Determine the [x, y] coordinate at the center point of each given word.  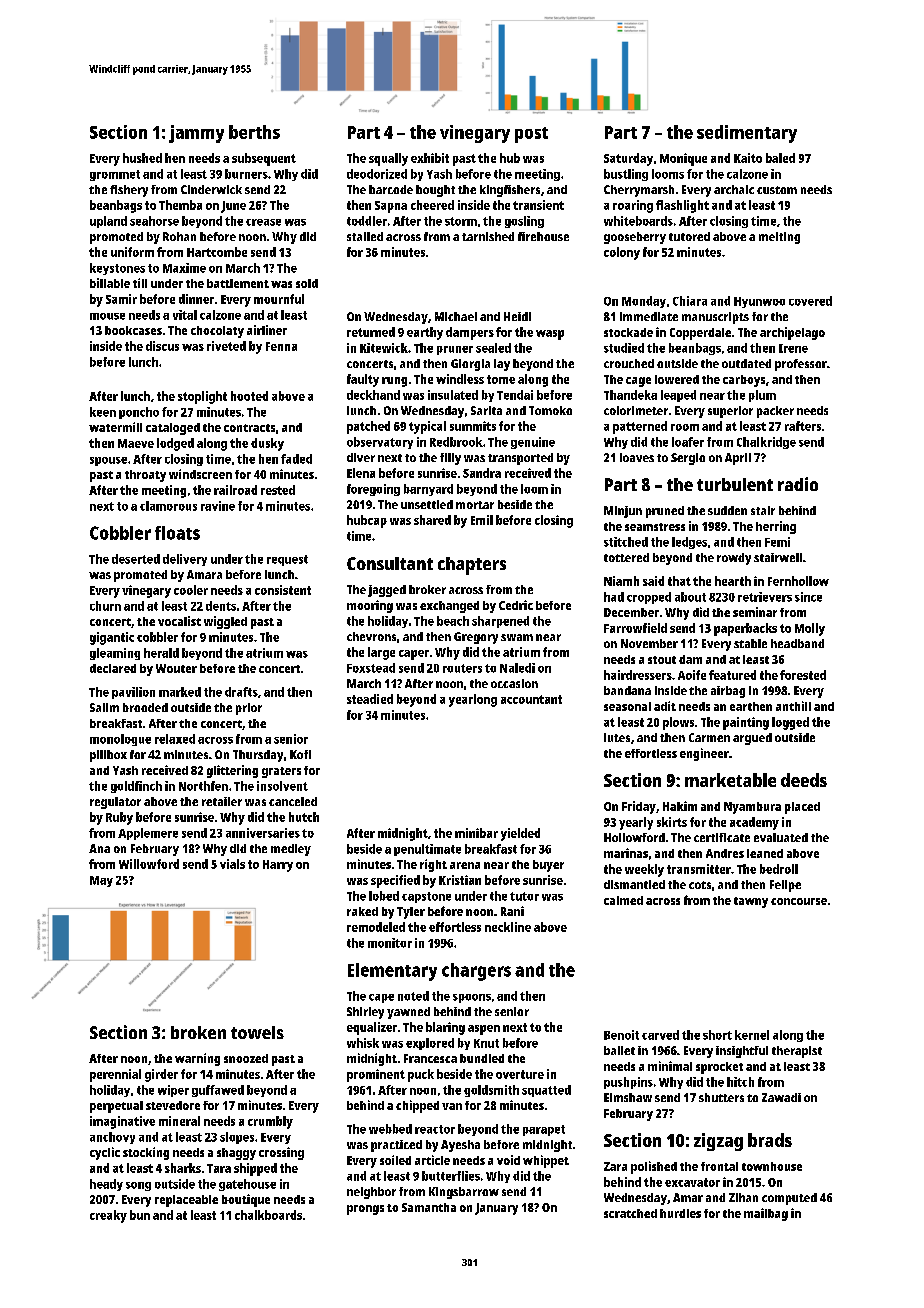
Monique [683, 159]
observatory [380, 443]
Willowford [149, 864]
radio [798, 484]
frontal [719, 1166]
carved [660, 1035]
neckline [508, 927]
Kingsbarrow [464, 1193]
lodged [175, 444]
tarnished [488, 236]
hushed [142, 158]
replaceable [186, 1201]
